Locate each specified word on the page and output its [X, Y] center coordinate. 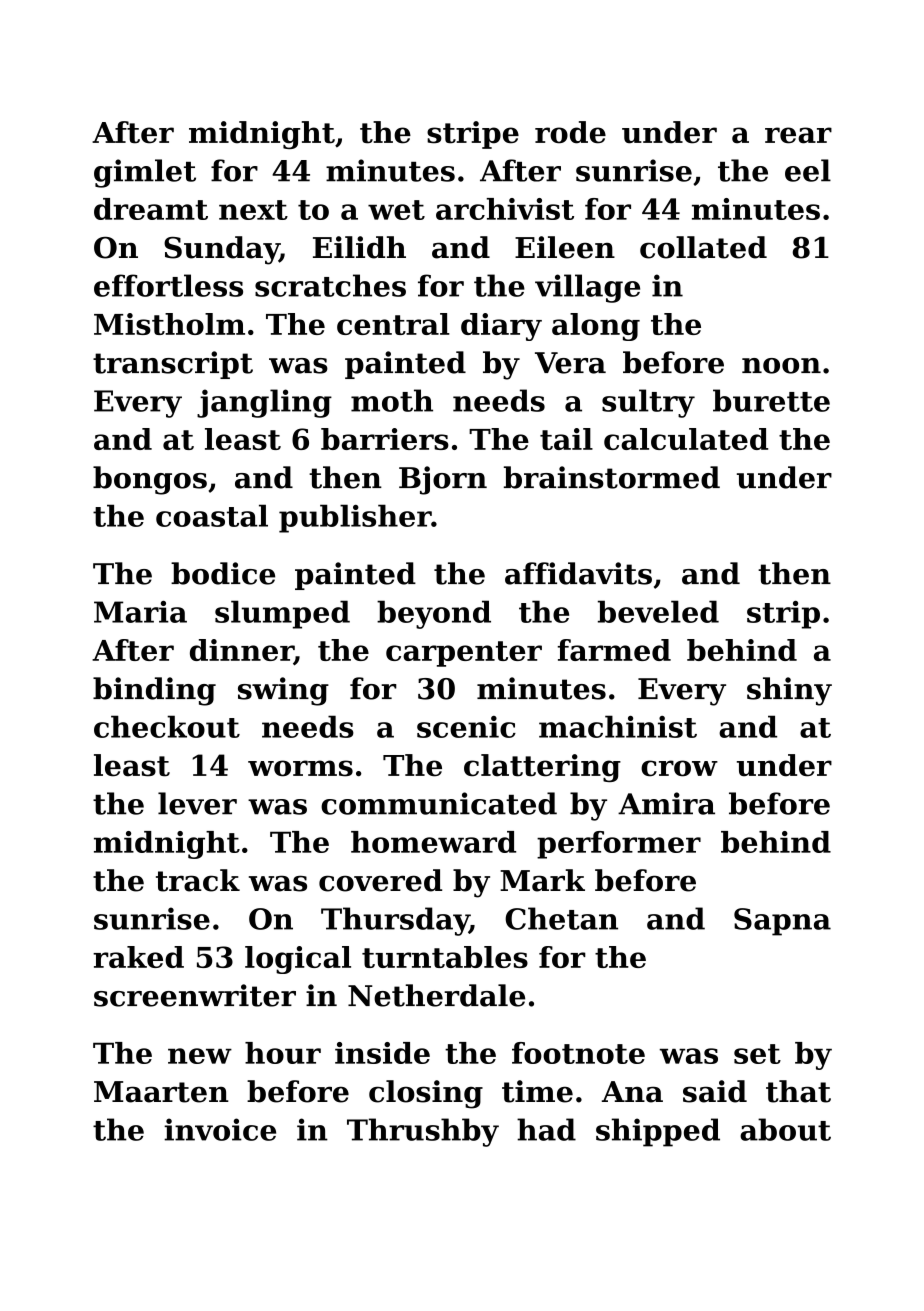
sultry [648, 403]
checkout [167, 726]
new [200, 1056]
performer [619, 845]
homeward [433, 842]
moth [392, 400]
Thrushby [423, 1132]
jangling [264, 403]
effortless [168, 285]
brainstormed [612, 477]
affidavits [578, 573]
